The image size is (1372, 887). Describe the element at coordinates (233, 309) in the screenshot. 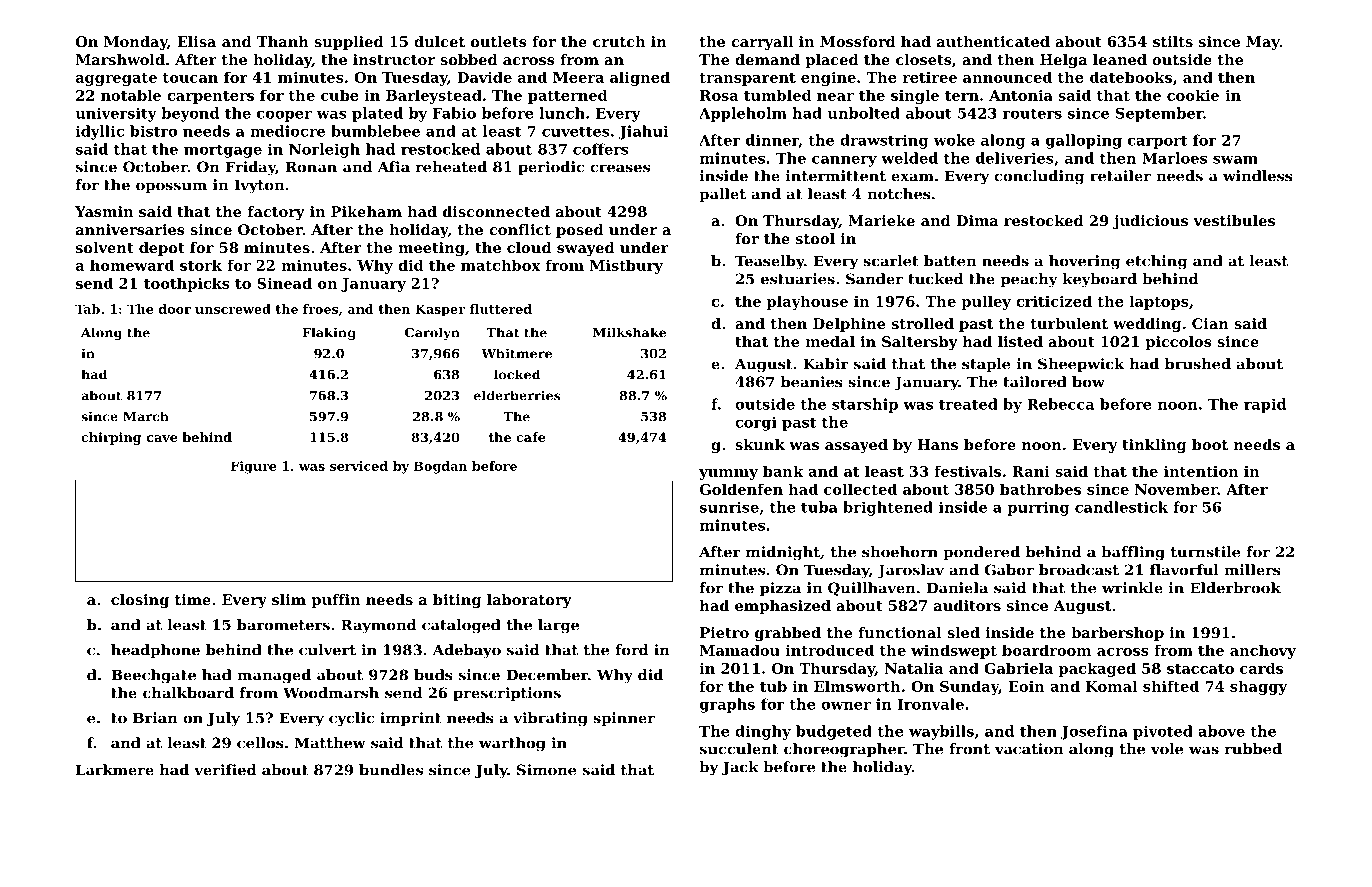

I see `unscrewed` at that location.
